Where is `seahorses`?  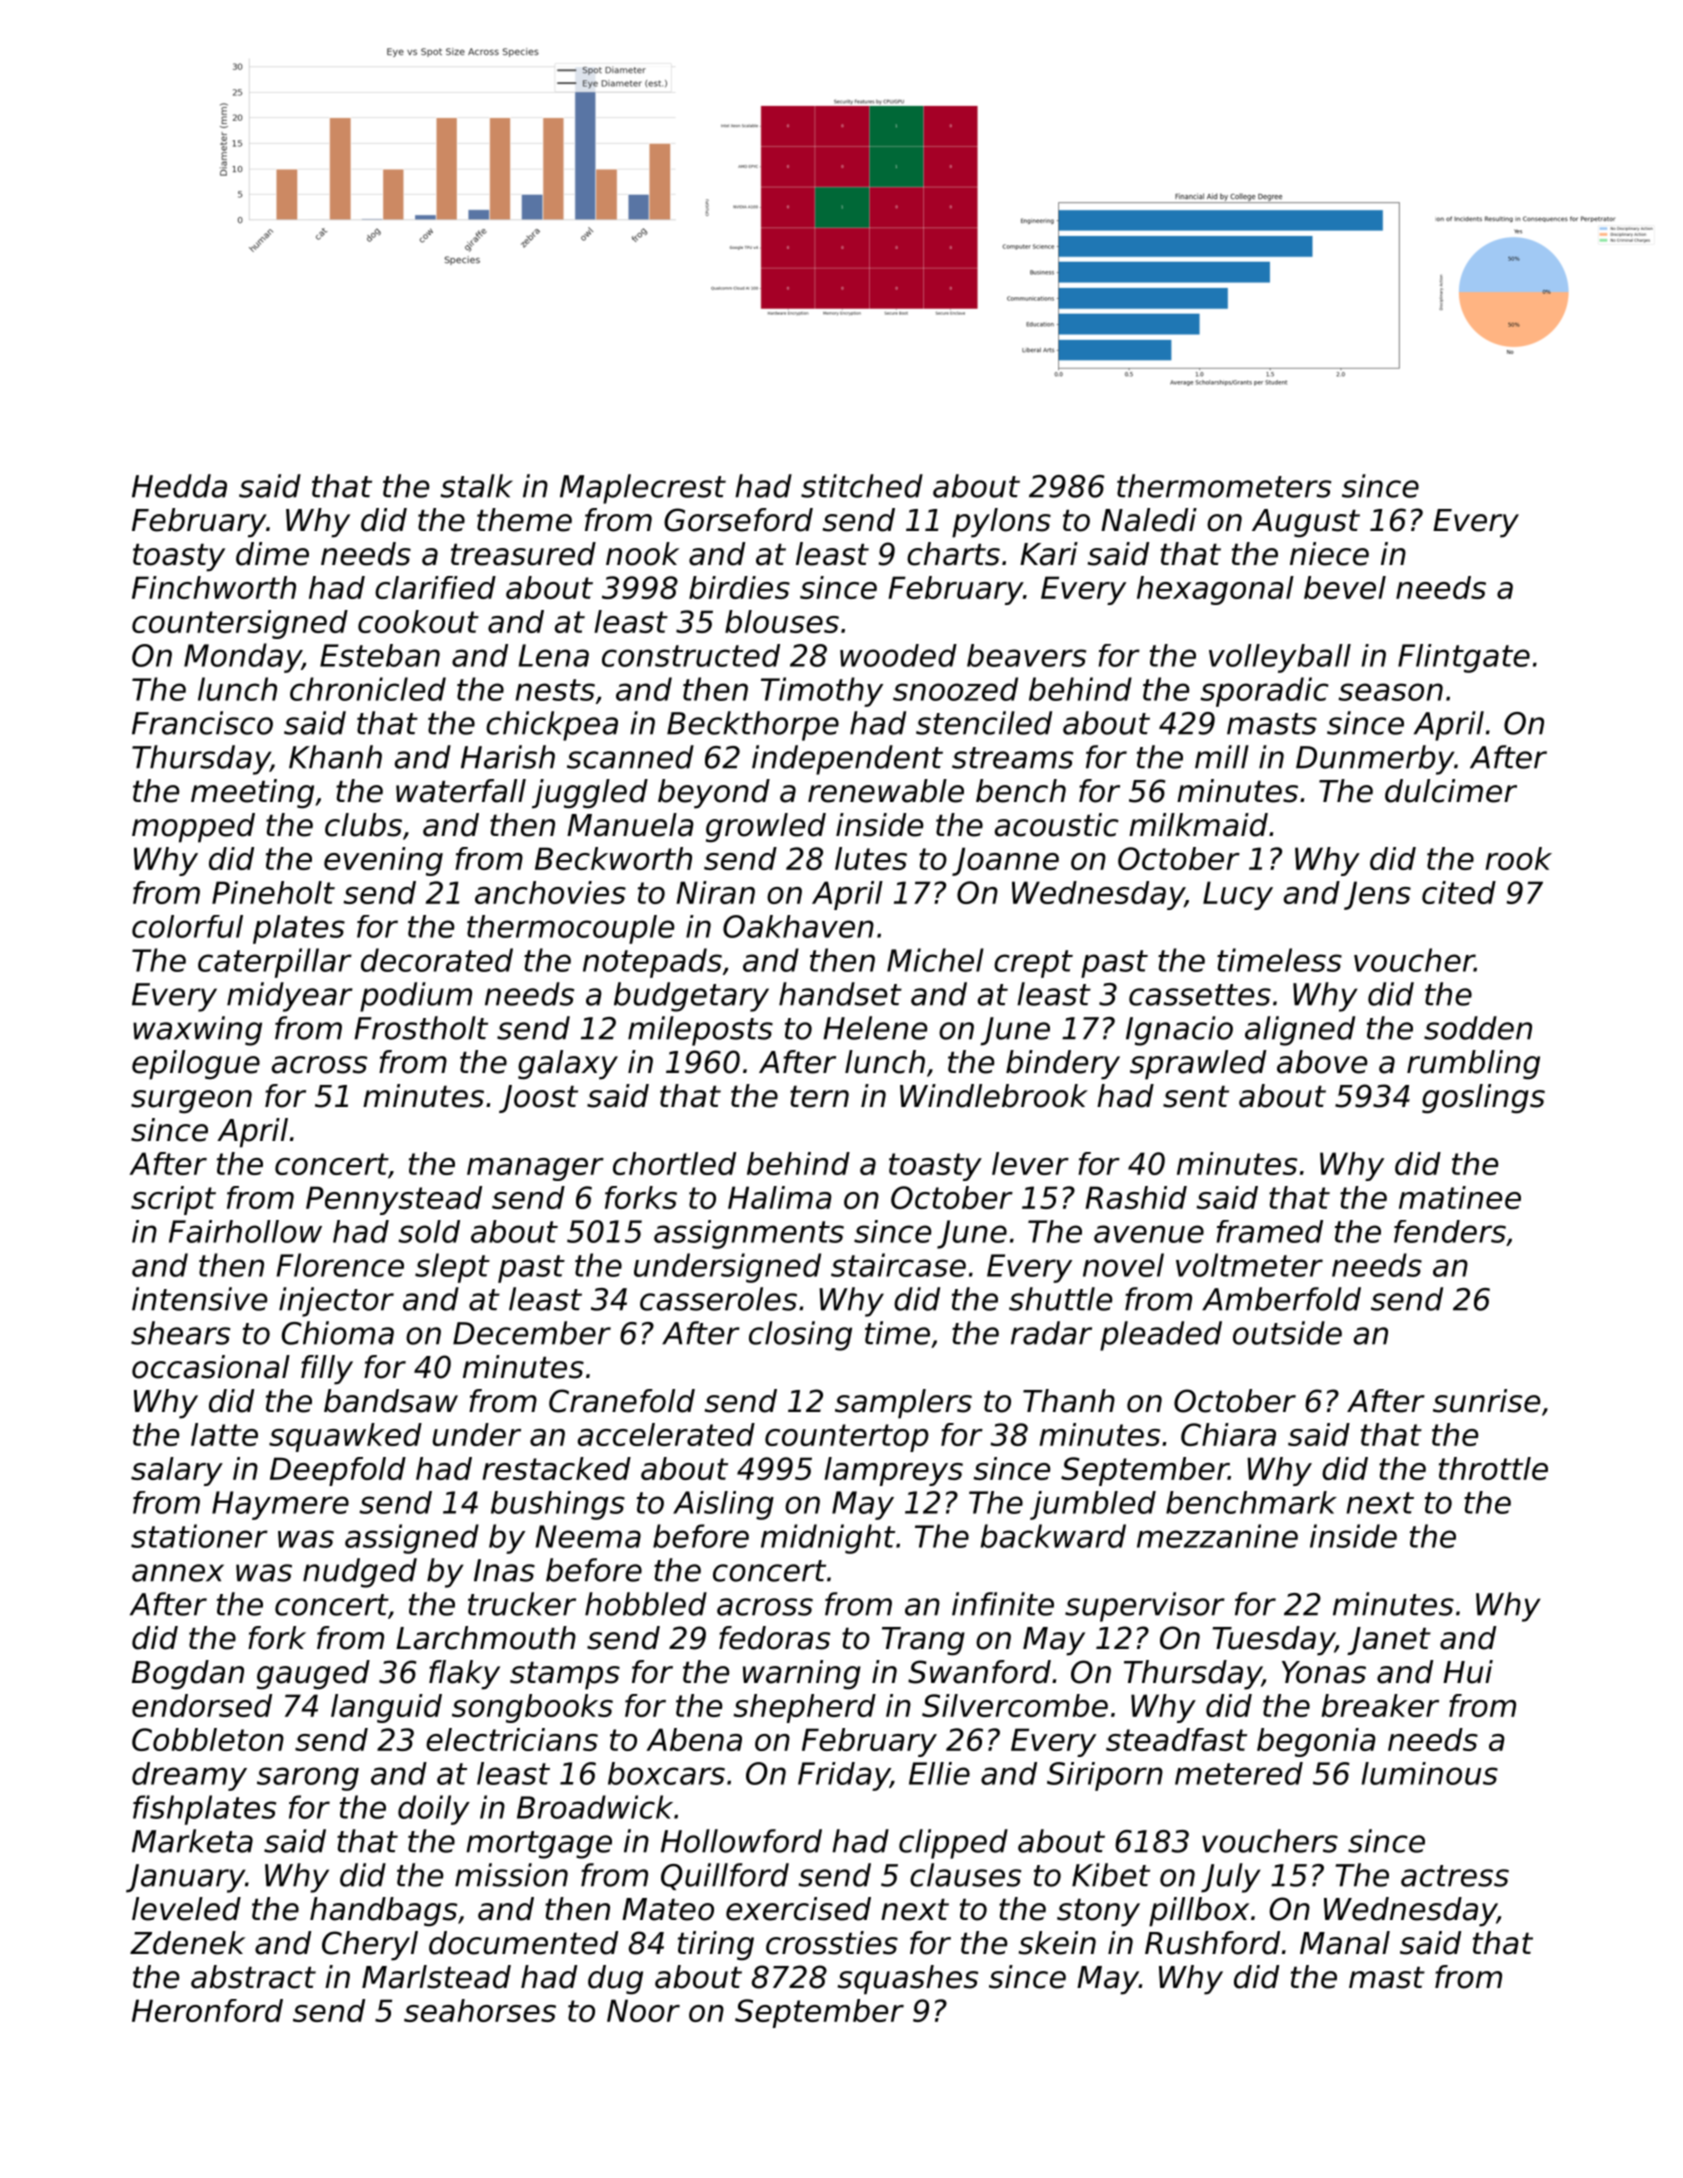 seahorses is located at coordinates (480, 2010).
